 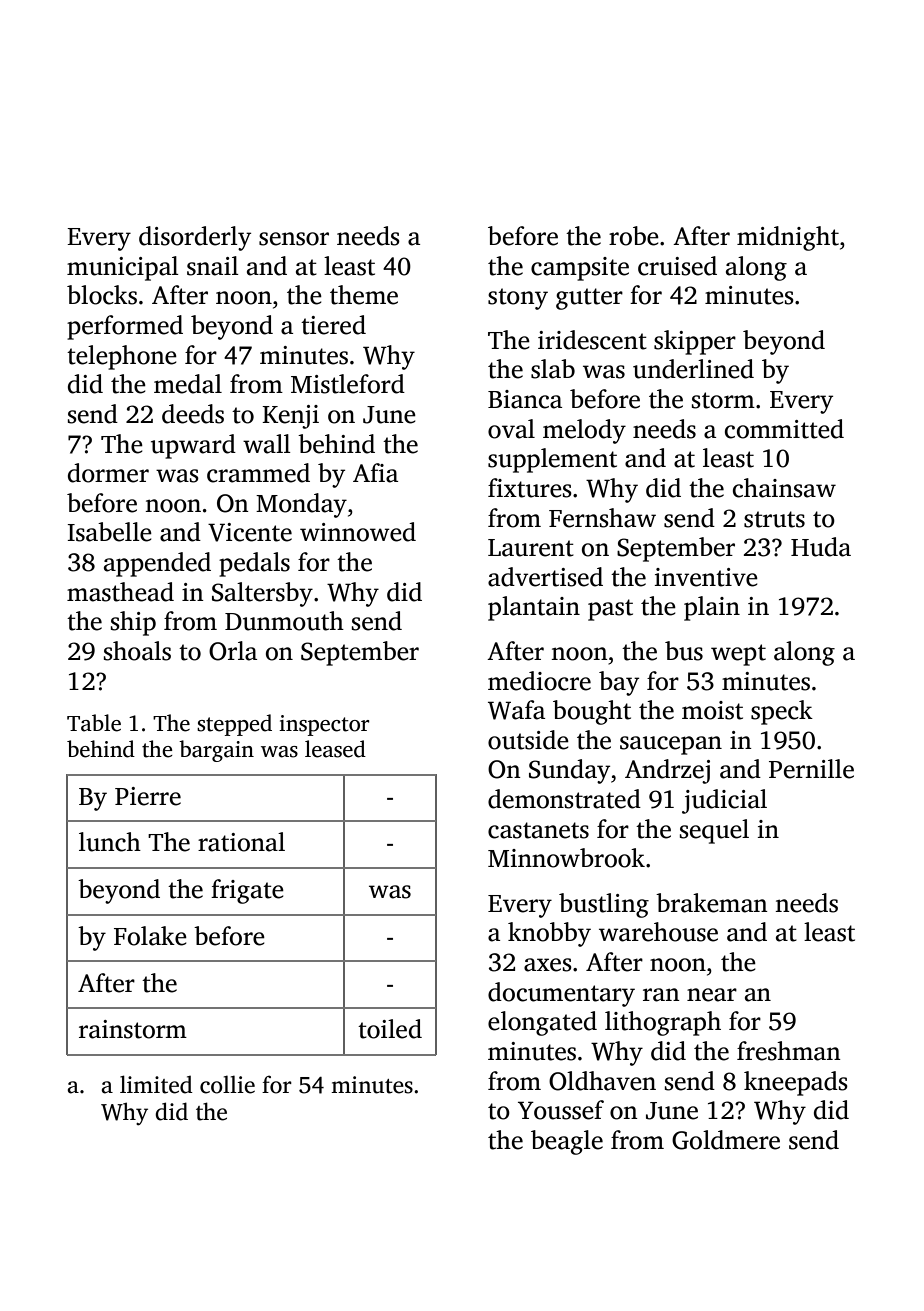 What do you see at coordinates (788, 238) in the screenshot?
I see `midnight` at bounding box center [788, 238].
